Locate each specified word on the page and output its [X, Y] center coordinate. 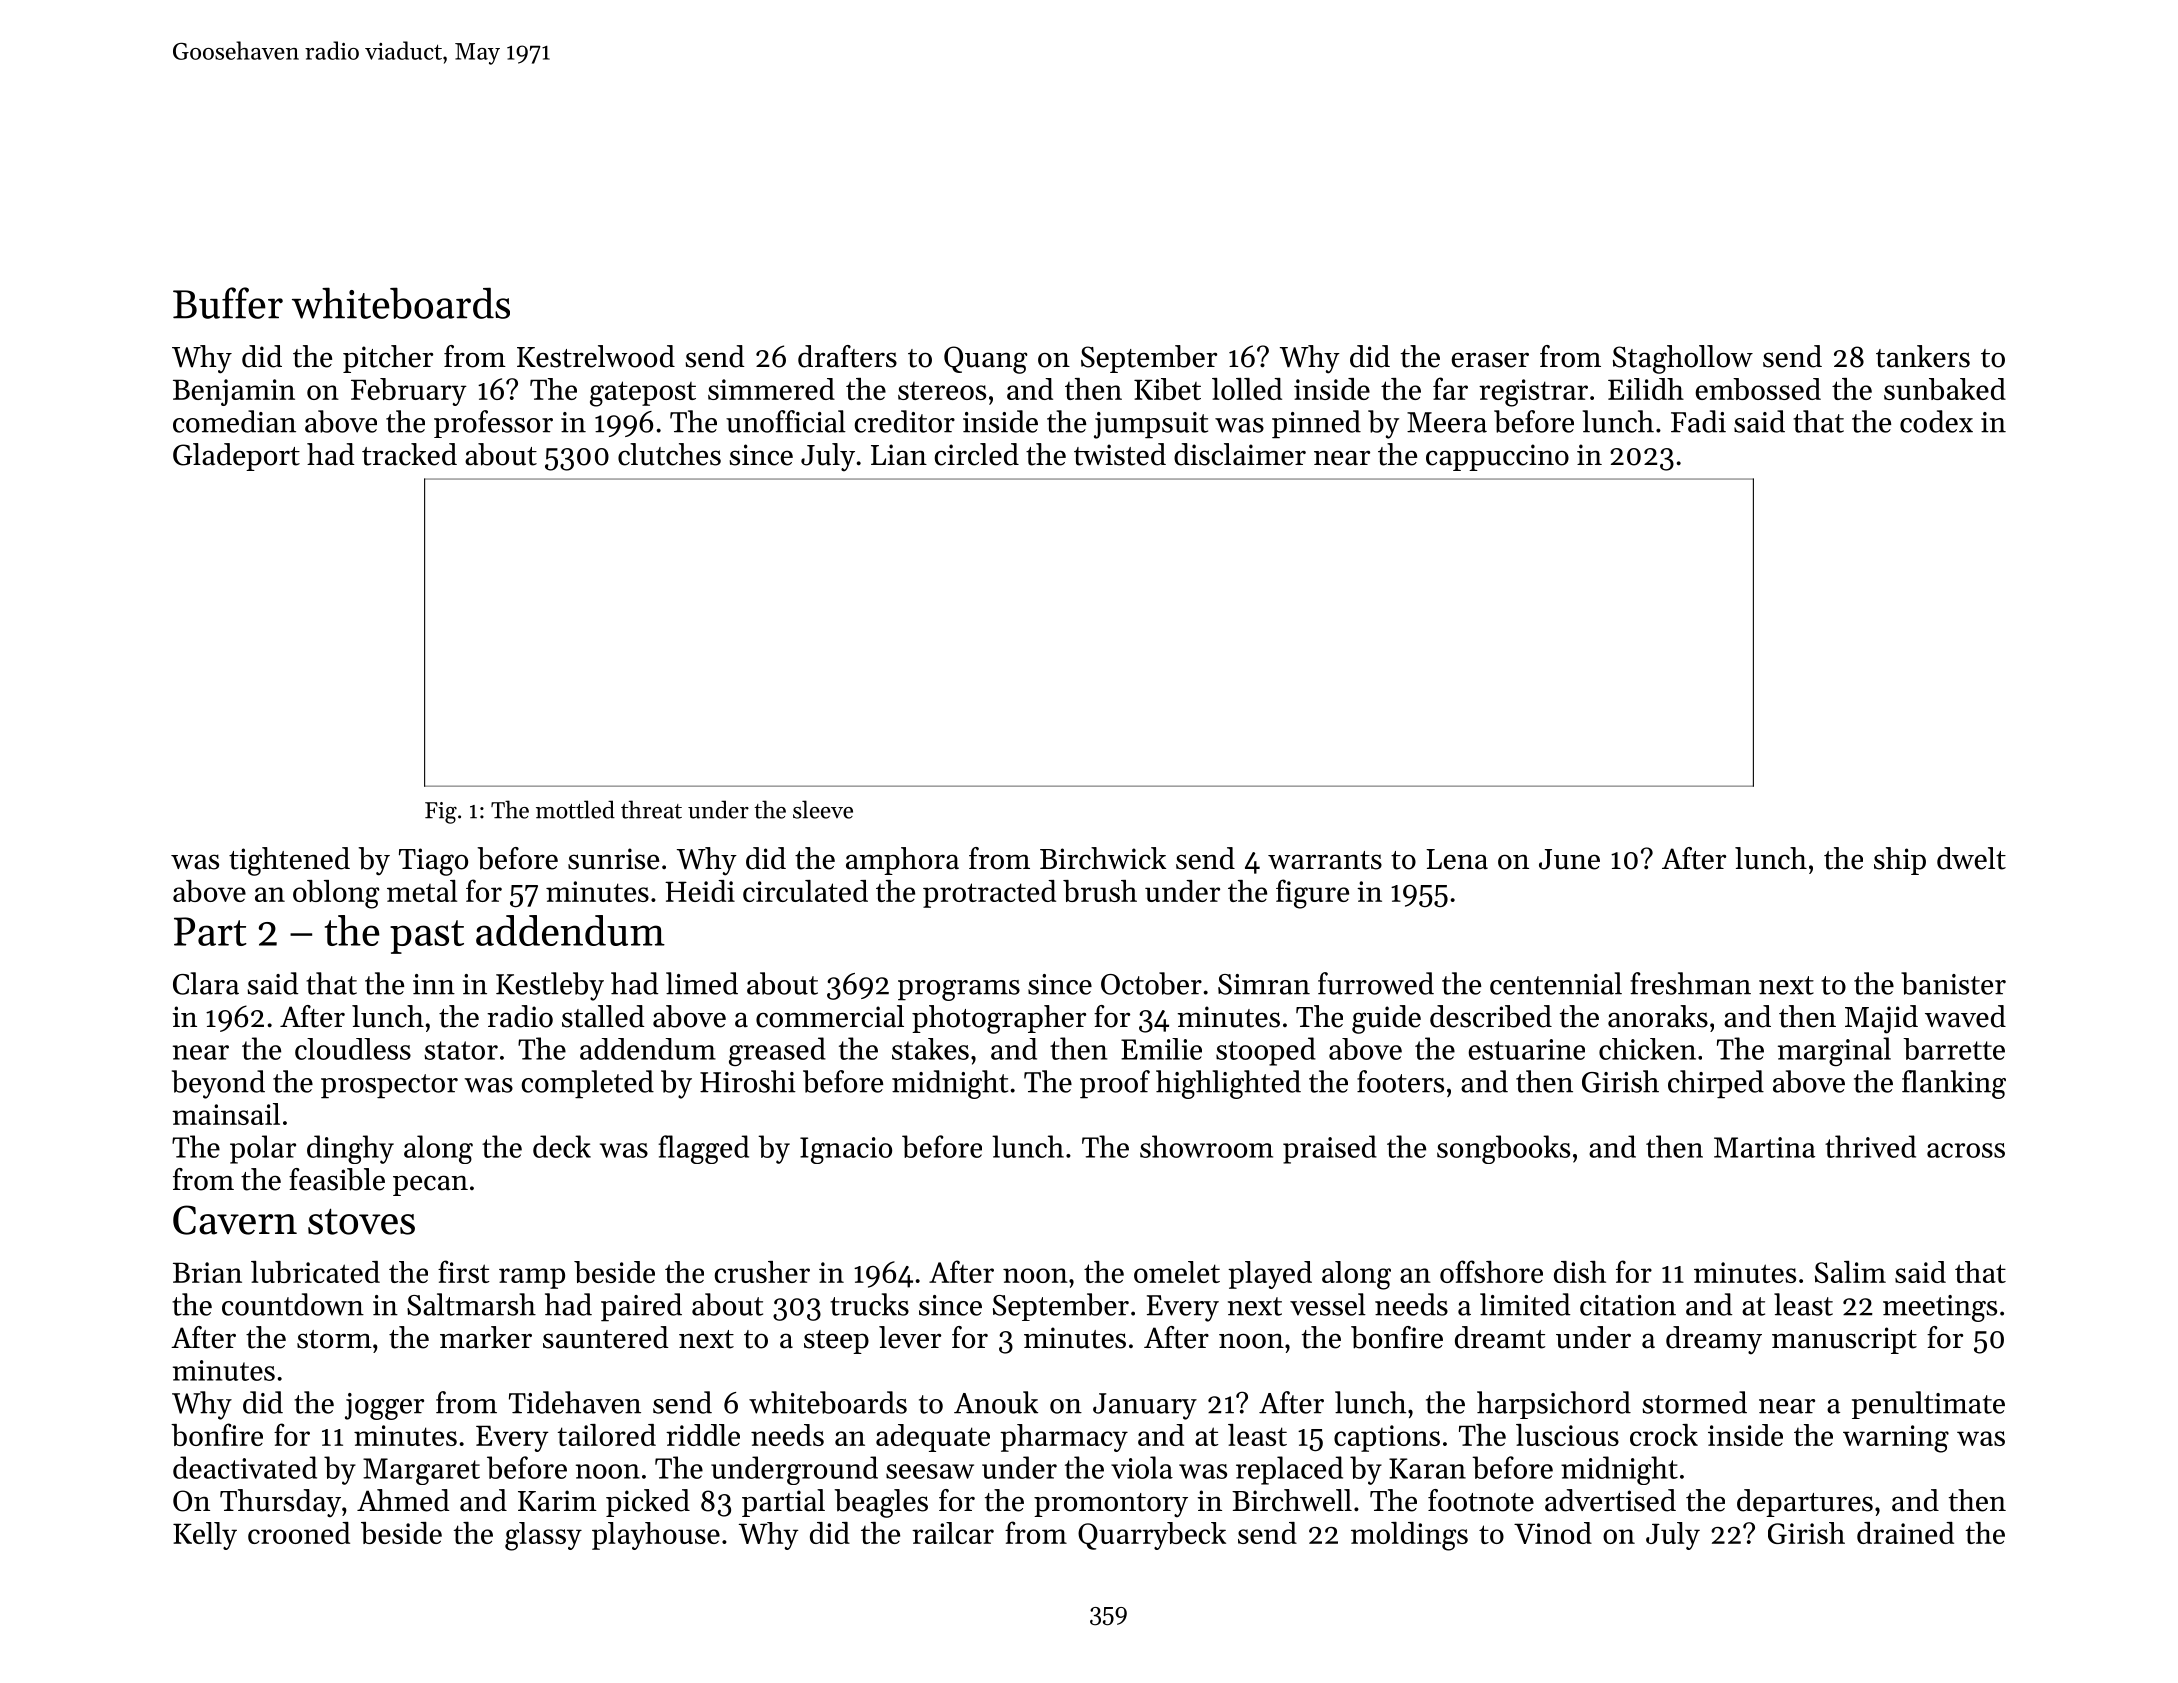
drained [1905, 1533]
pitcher [388, 359]
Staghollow [1683, 359]
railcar [953, 1533]
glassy [543, 1536]
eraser [1490, 360]
